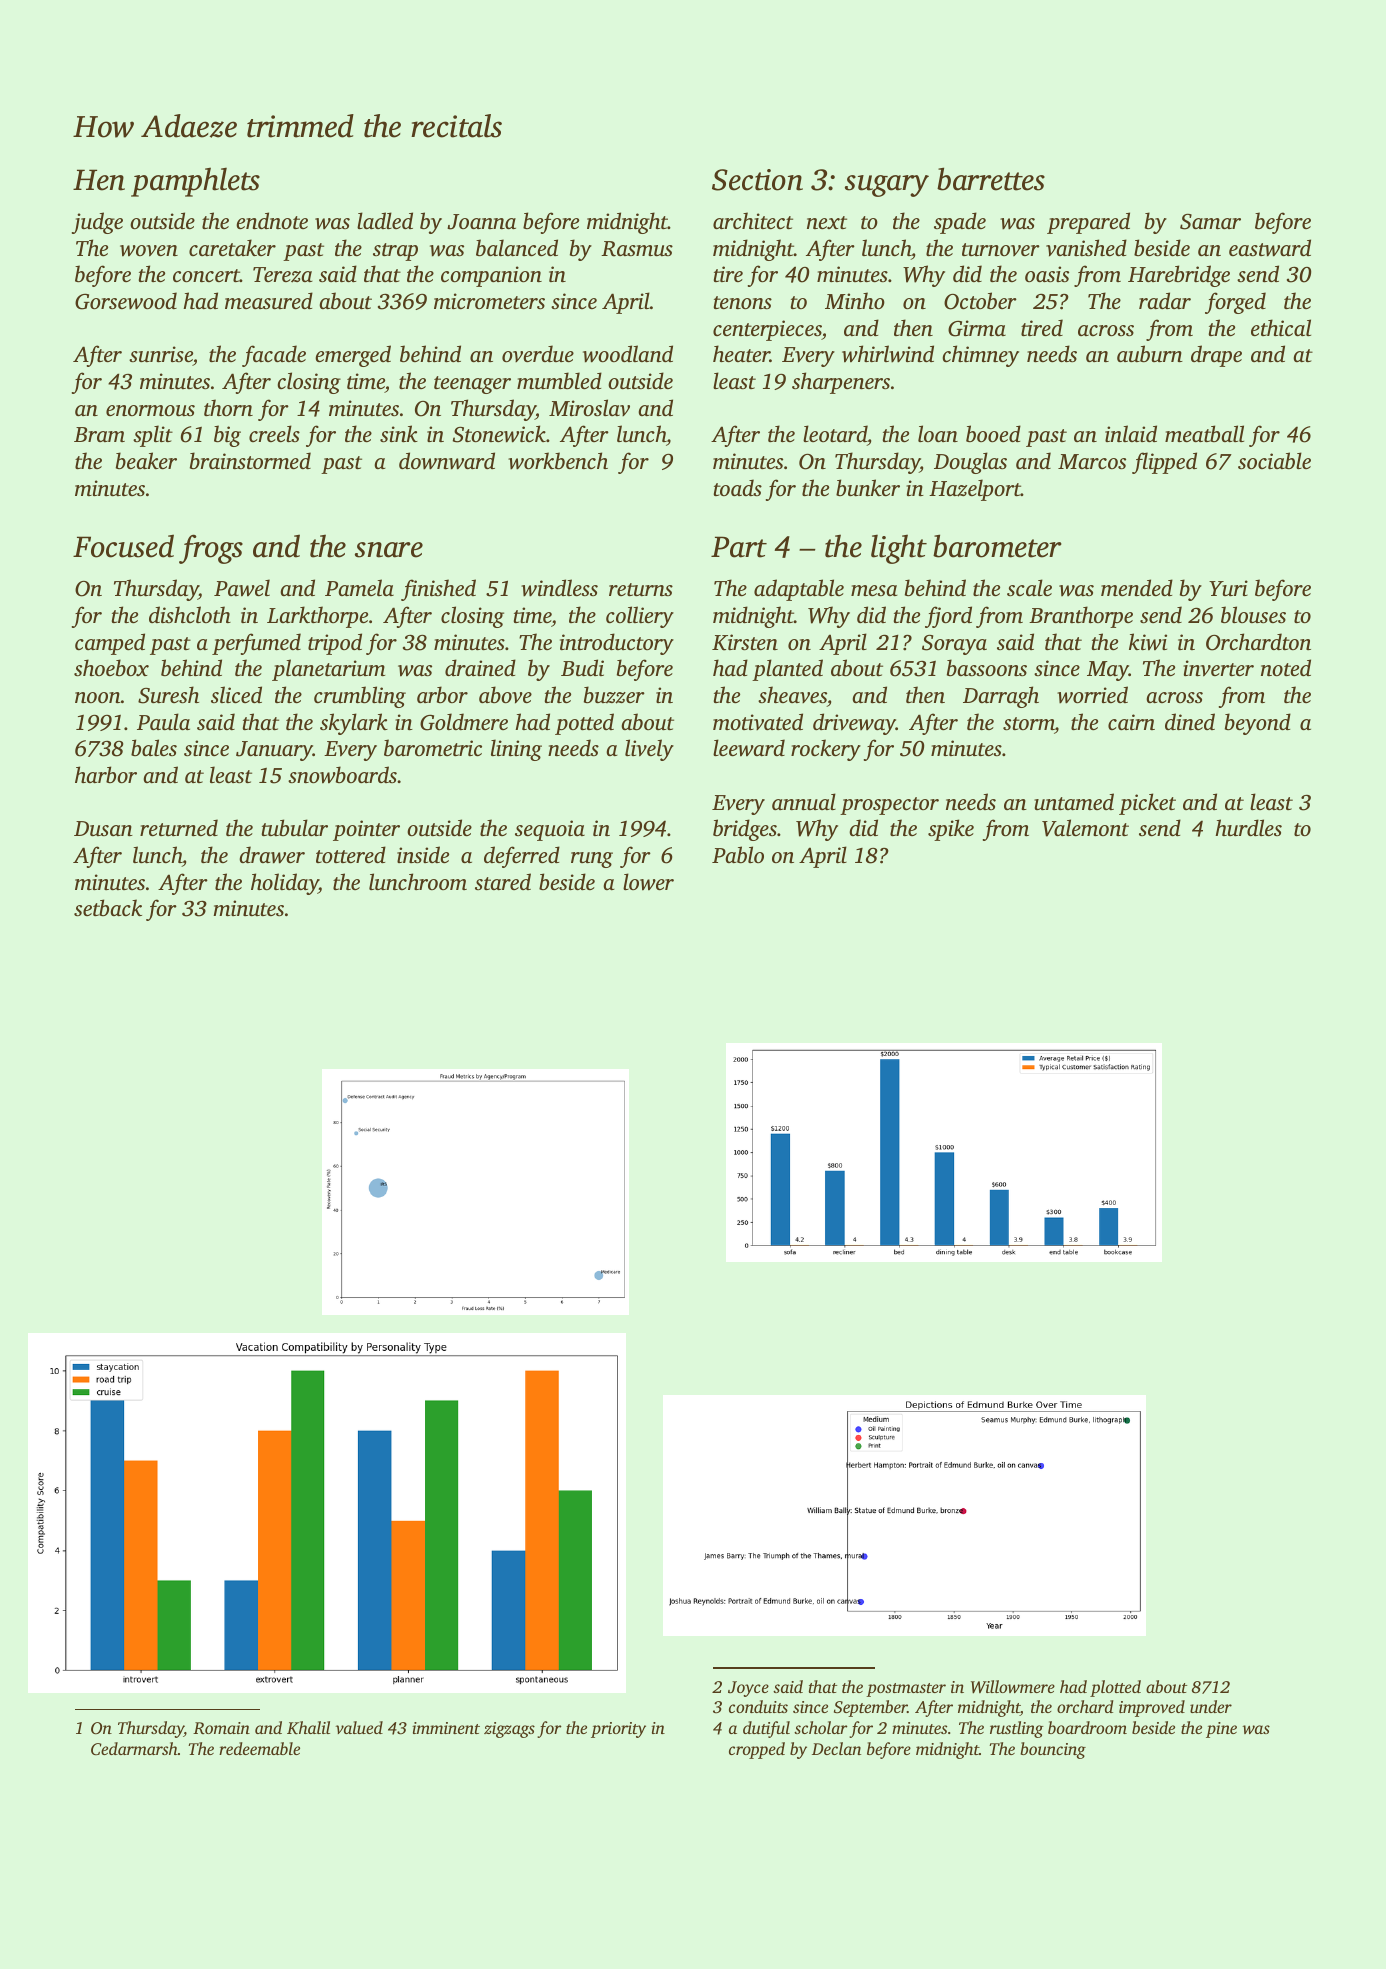  What do you see at coordinates (1221, 1730) in the screenshot?
I see `pine` at bounding box center [1221, 1730].
